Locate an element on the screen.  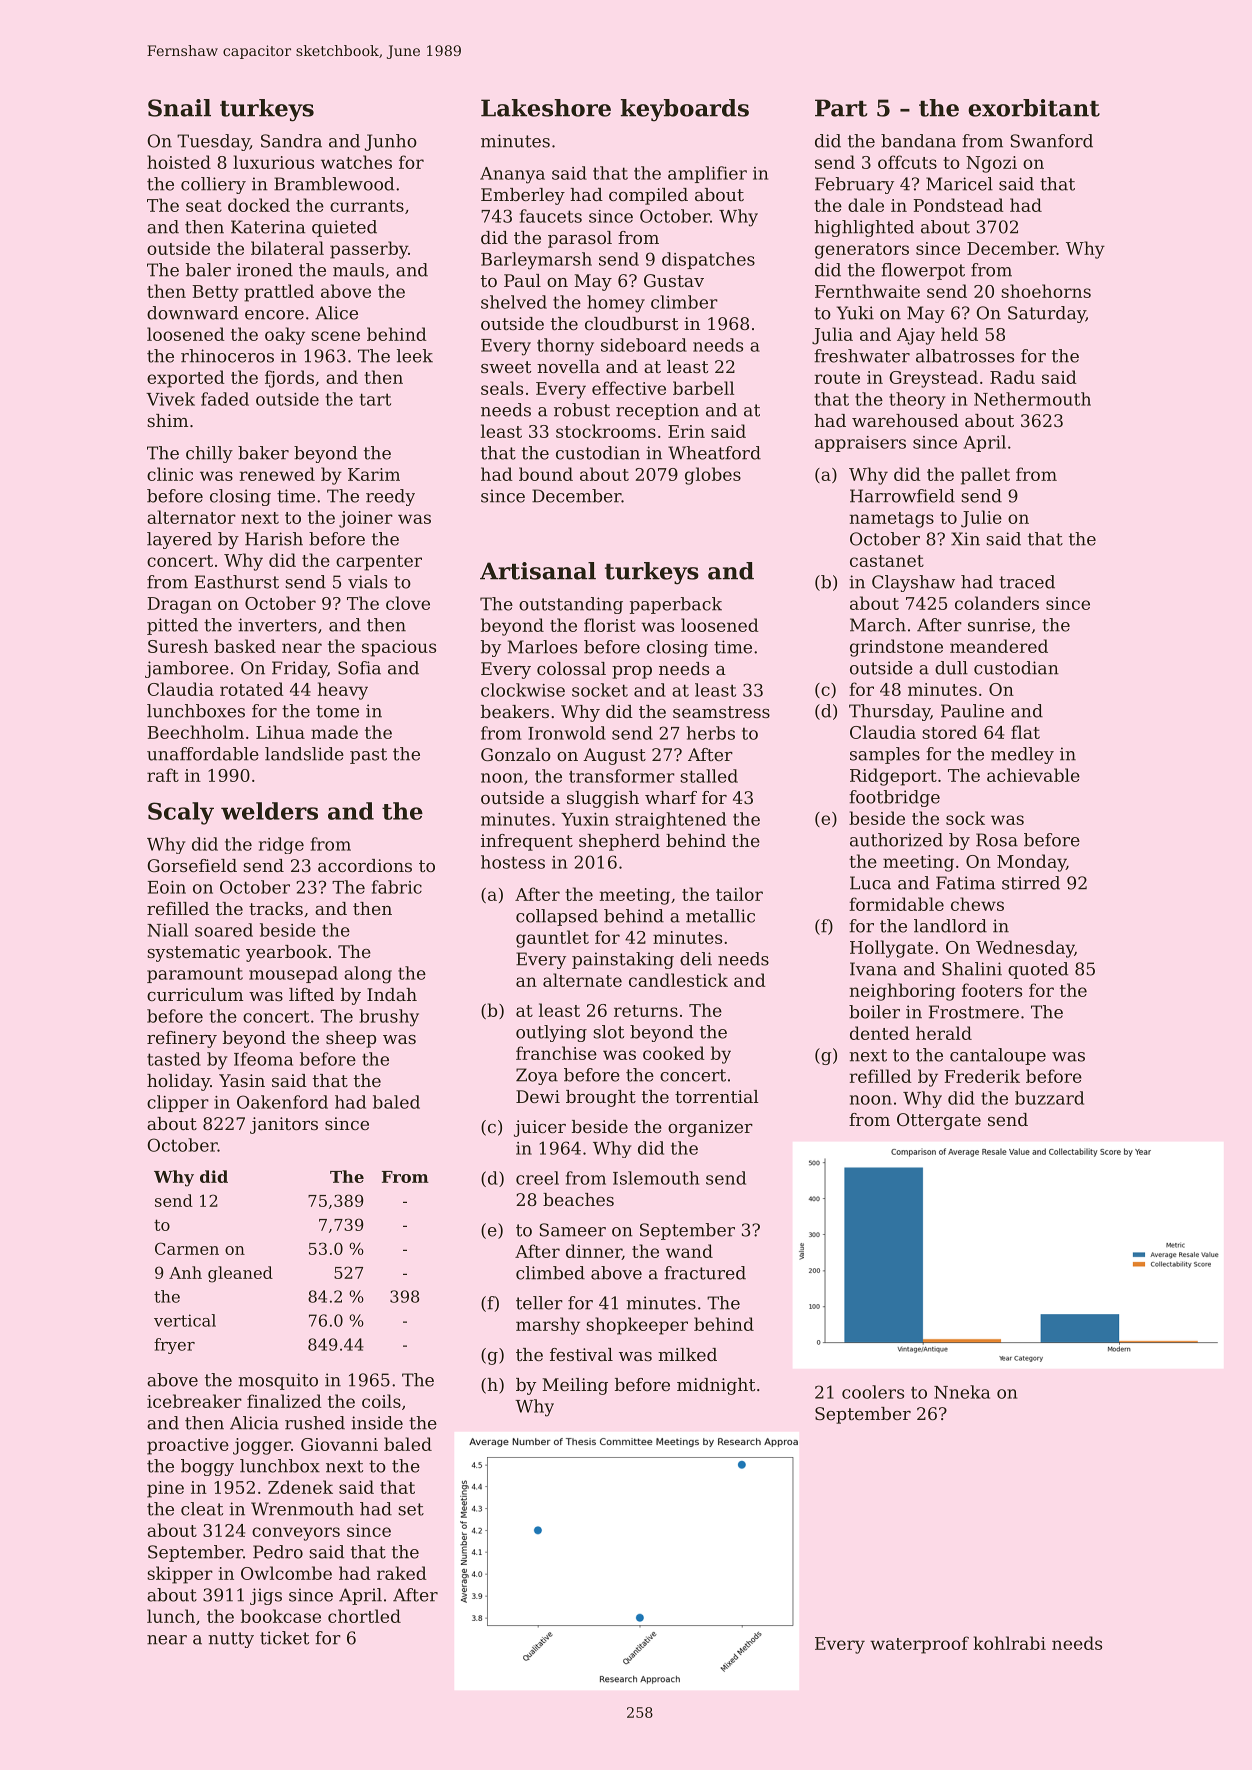
skipper is located at coordinates (180, 1575).
